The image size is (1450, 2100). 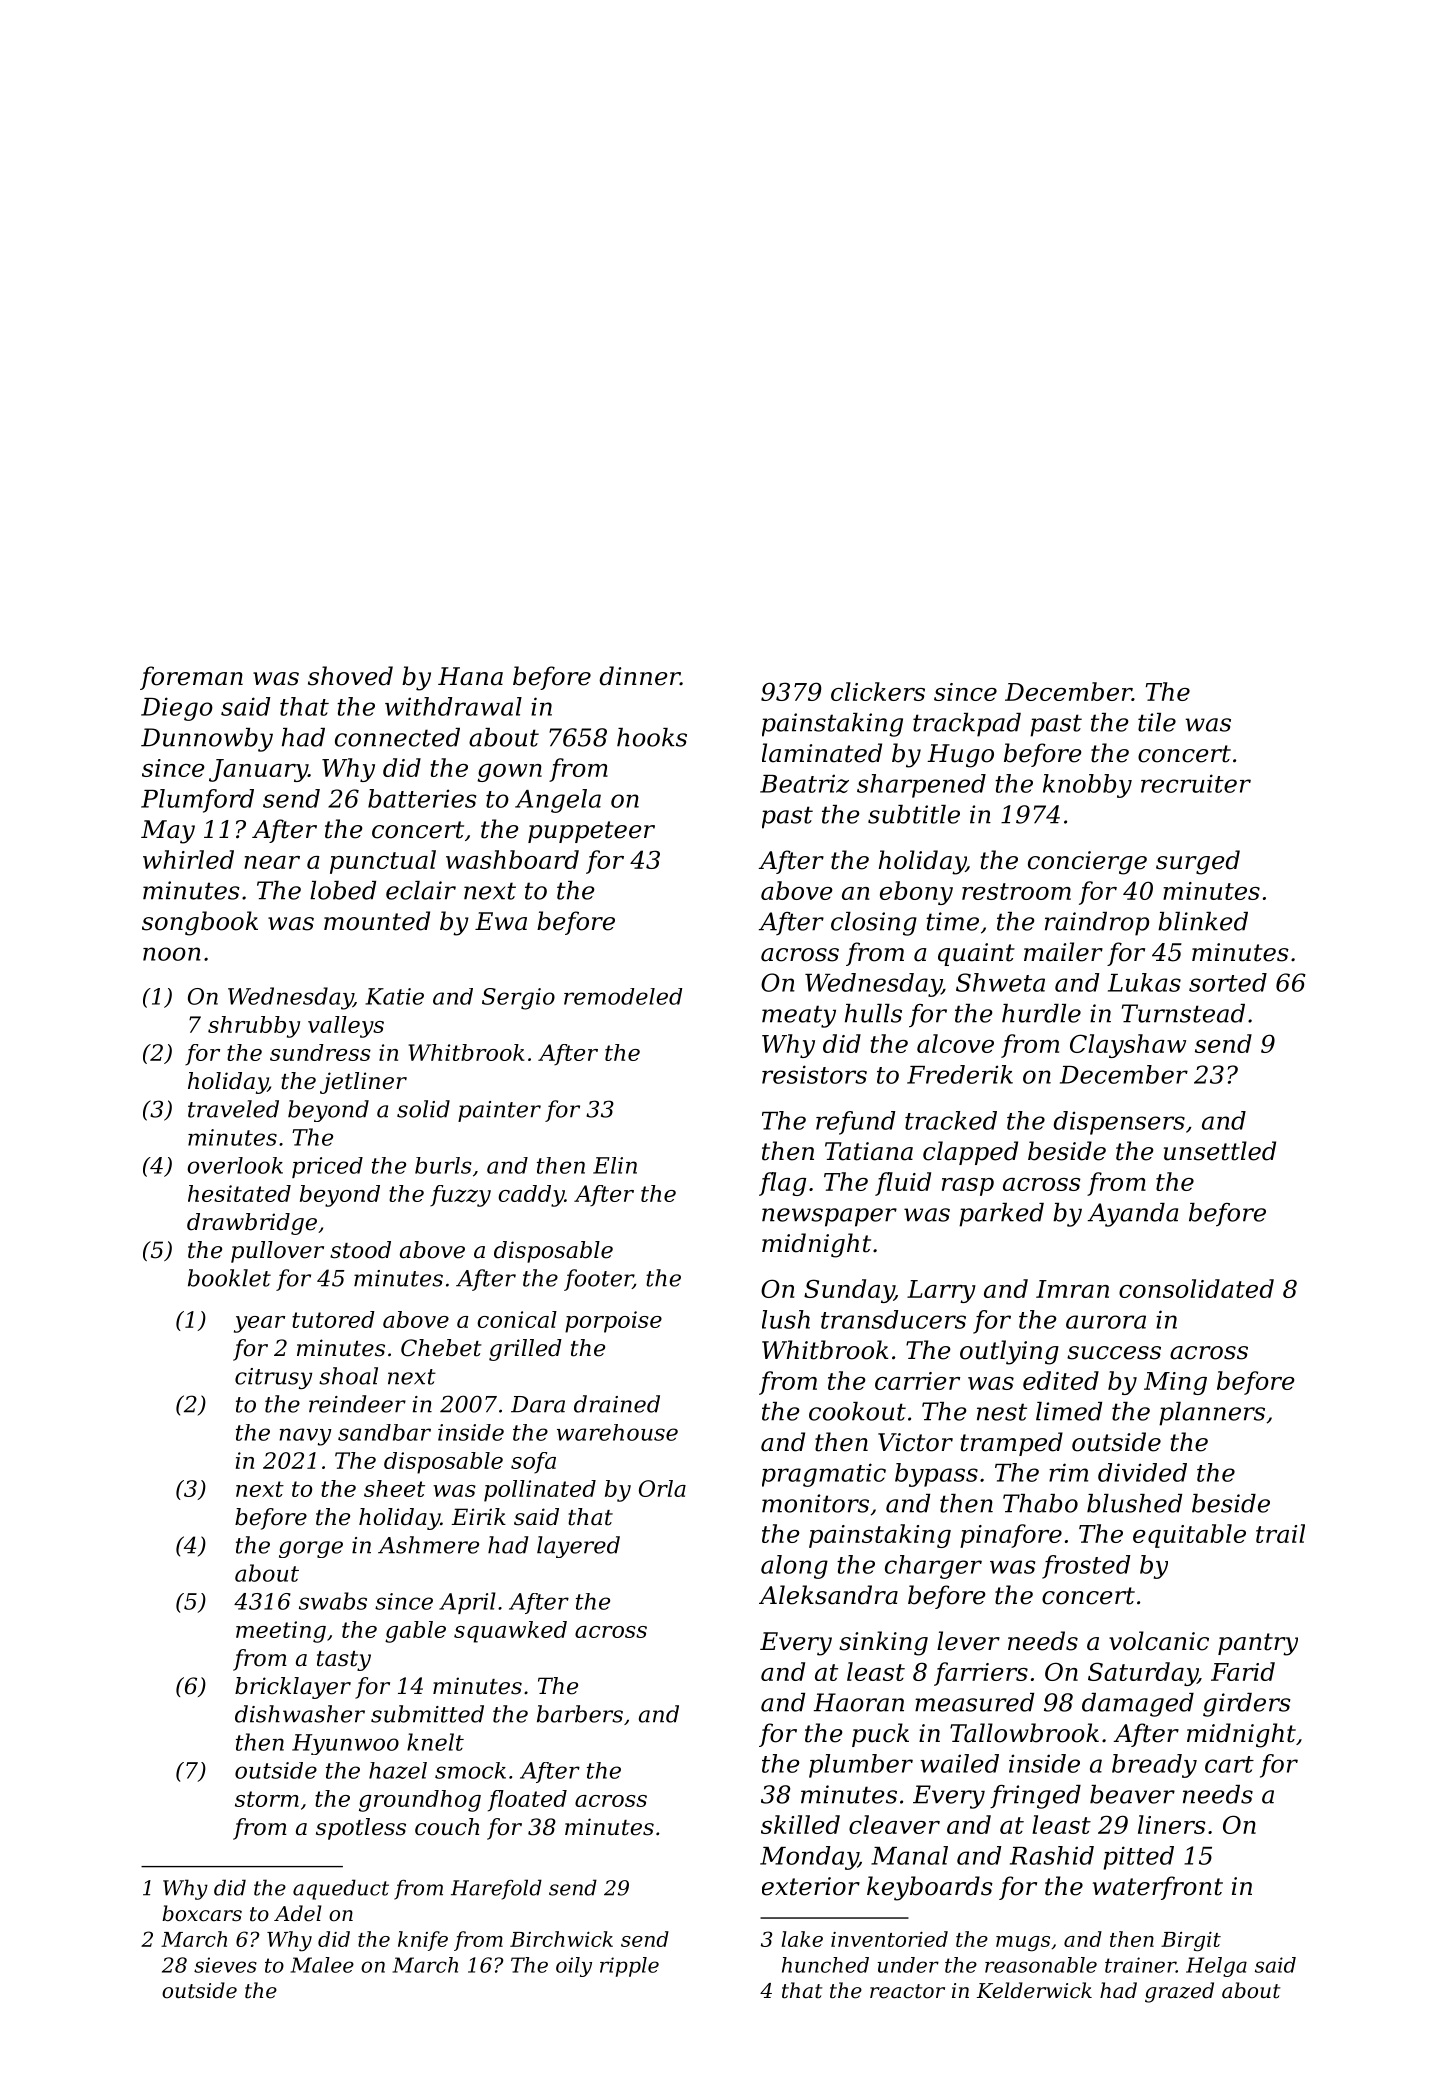 What do you see at coordinates (1140, 1965) in the screenshot?
I see `trainer` at bounding box center [1140, 1965].
